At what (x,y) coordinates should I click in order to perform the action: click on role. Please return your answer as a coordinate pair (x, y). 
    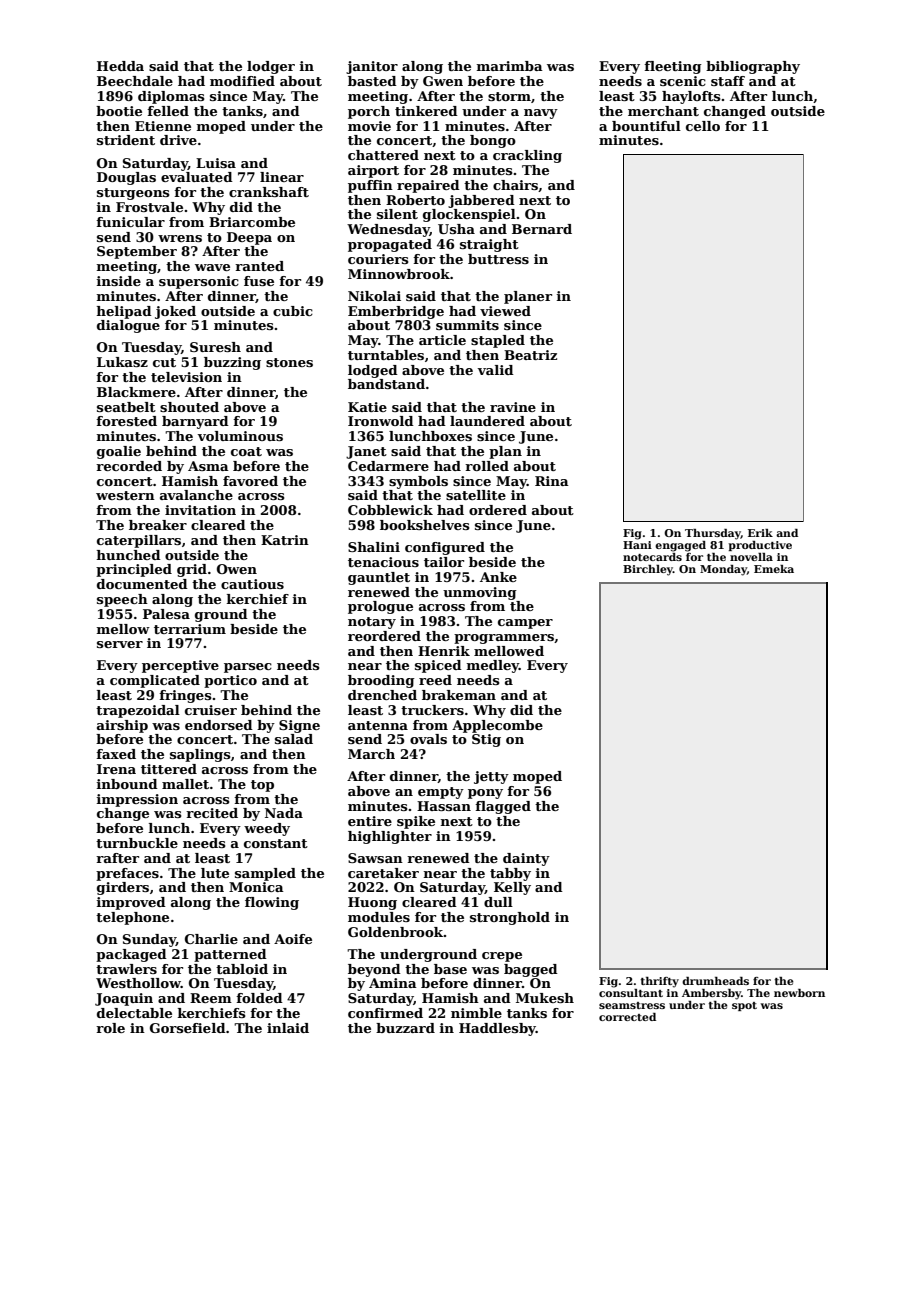
    Looking at the image, I should click on (110, 1028).
